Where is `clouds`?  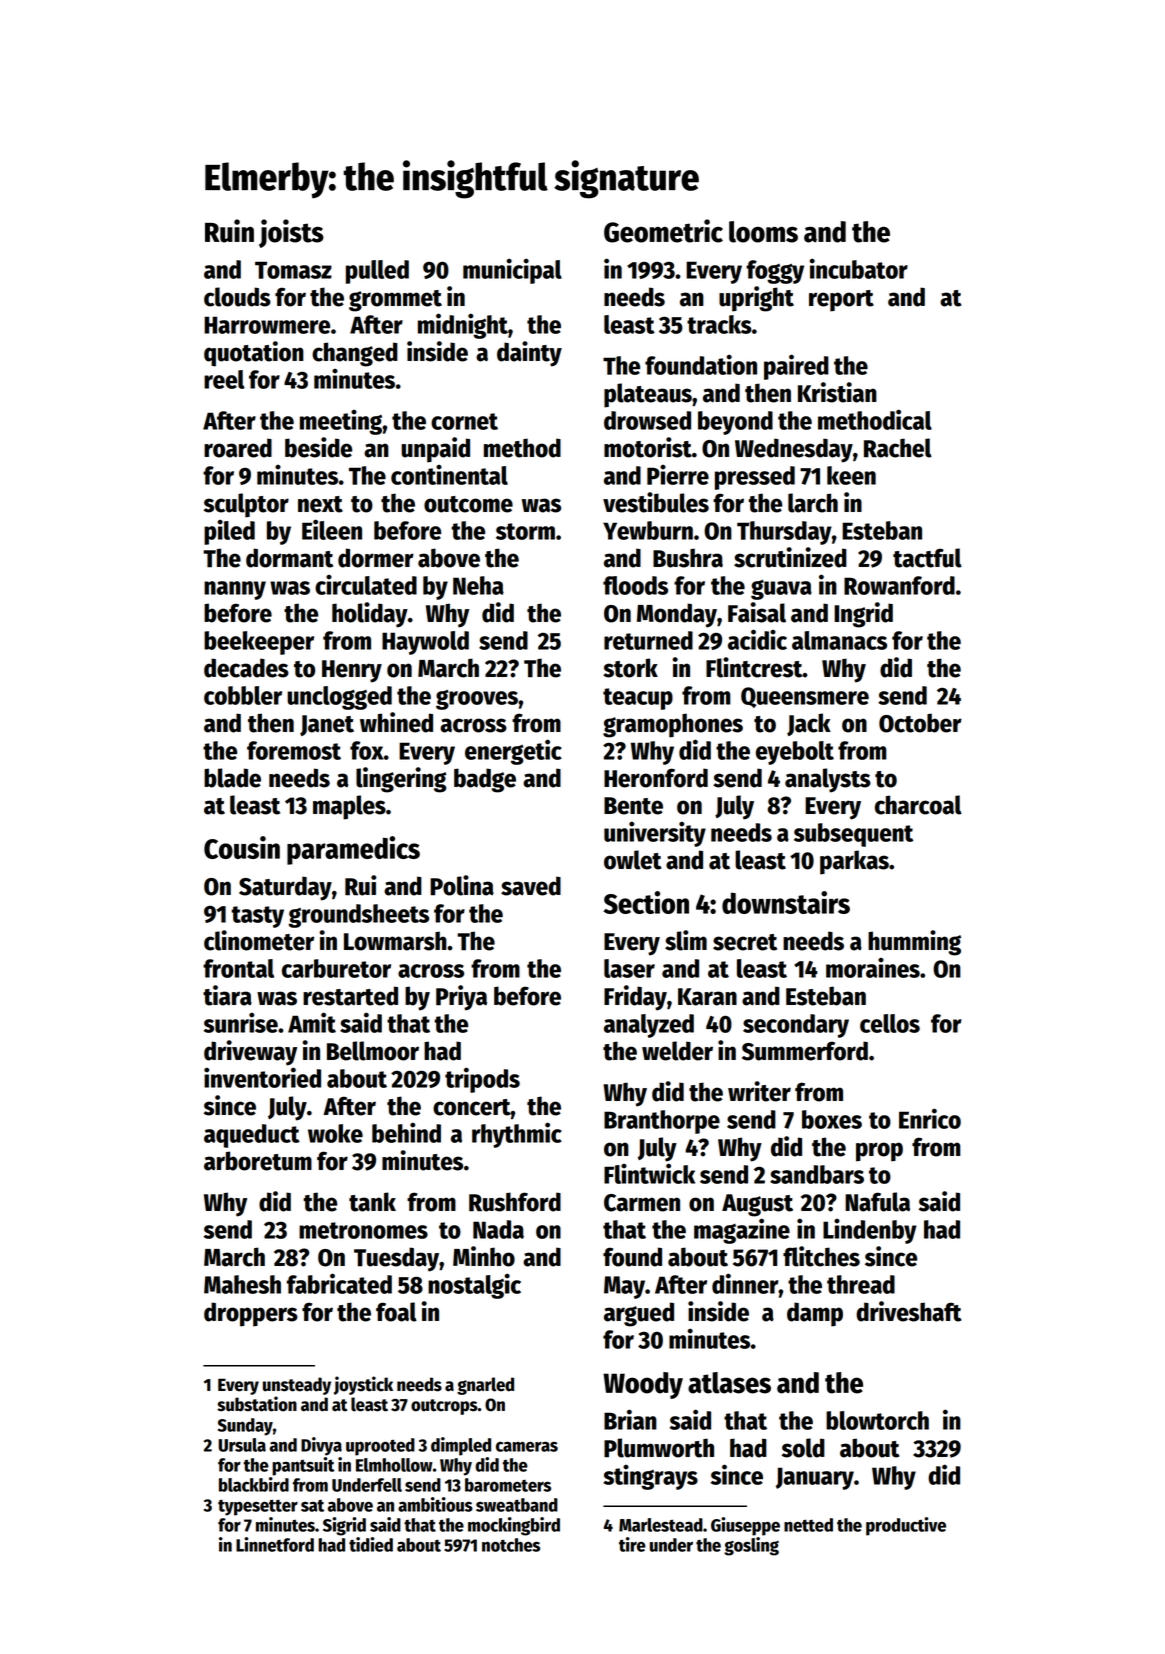 clouds is located at coordinates (237, 297).
